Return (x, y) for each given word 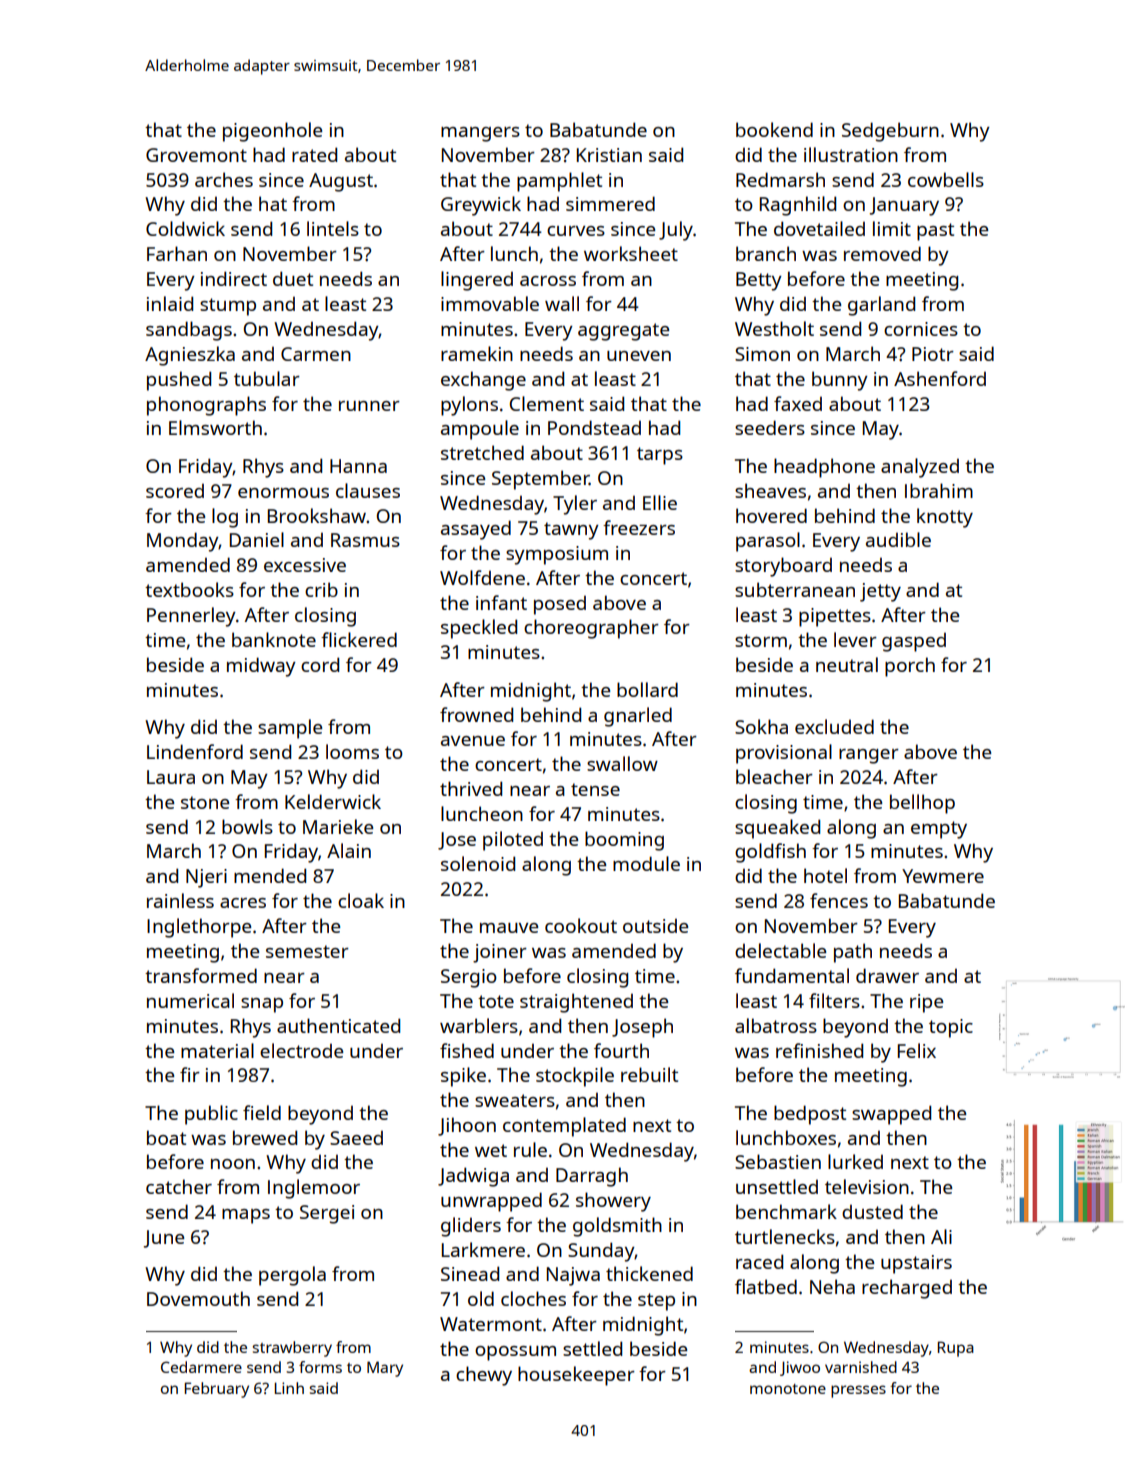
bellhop (922, 804)
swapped (891, 1115)
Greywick (481, 206)
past (935, 232)
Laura (171, 777)
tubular (267, 378)
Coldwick (185, 228)
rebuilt (649, 1074)
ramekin (477, 353)
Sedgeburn (890, 132)
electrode (301, 1050)
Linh (289, 1388)
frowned (476, 714)
